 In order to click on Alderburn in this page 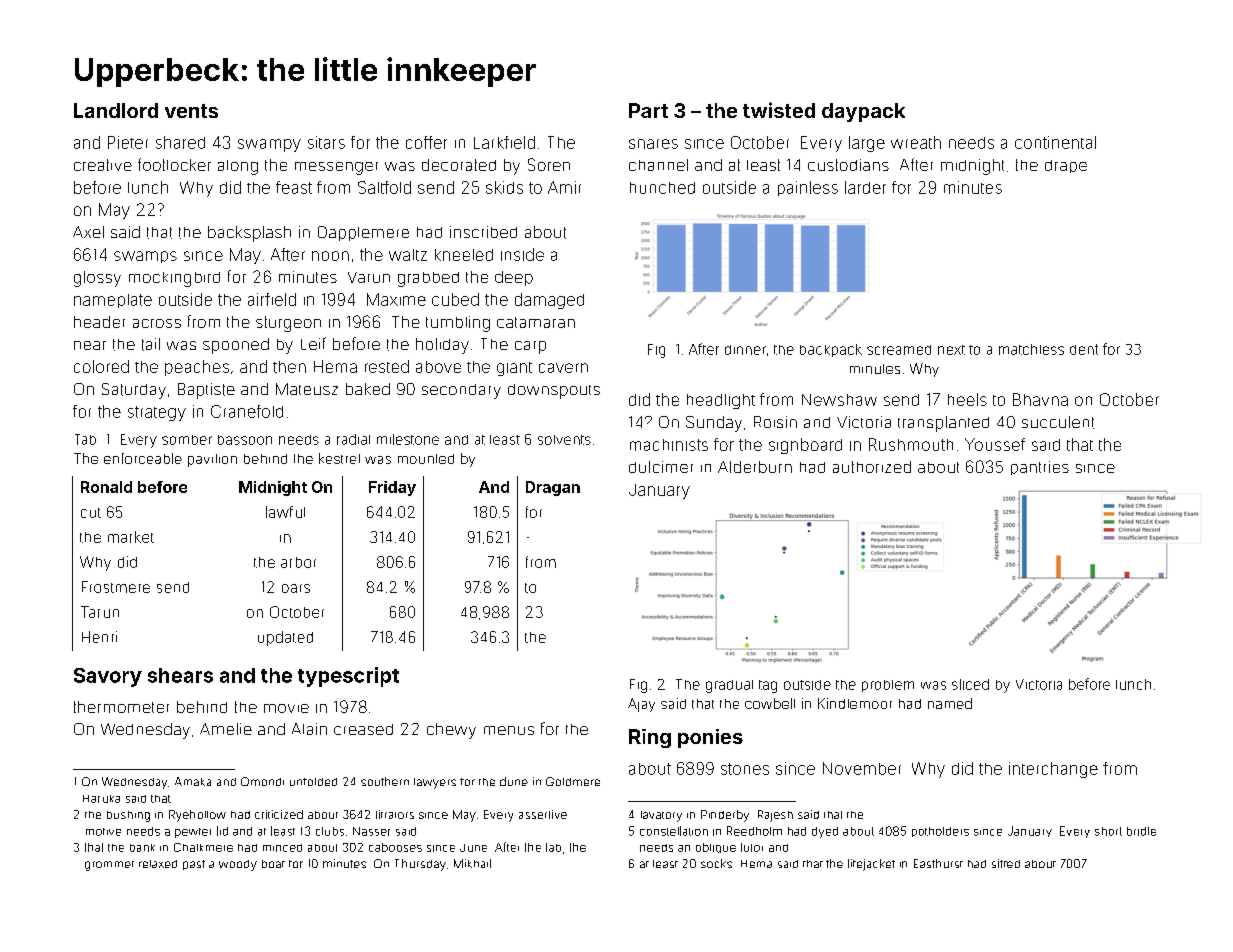, I will do `click(755, 467)`.
